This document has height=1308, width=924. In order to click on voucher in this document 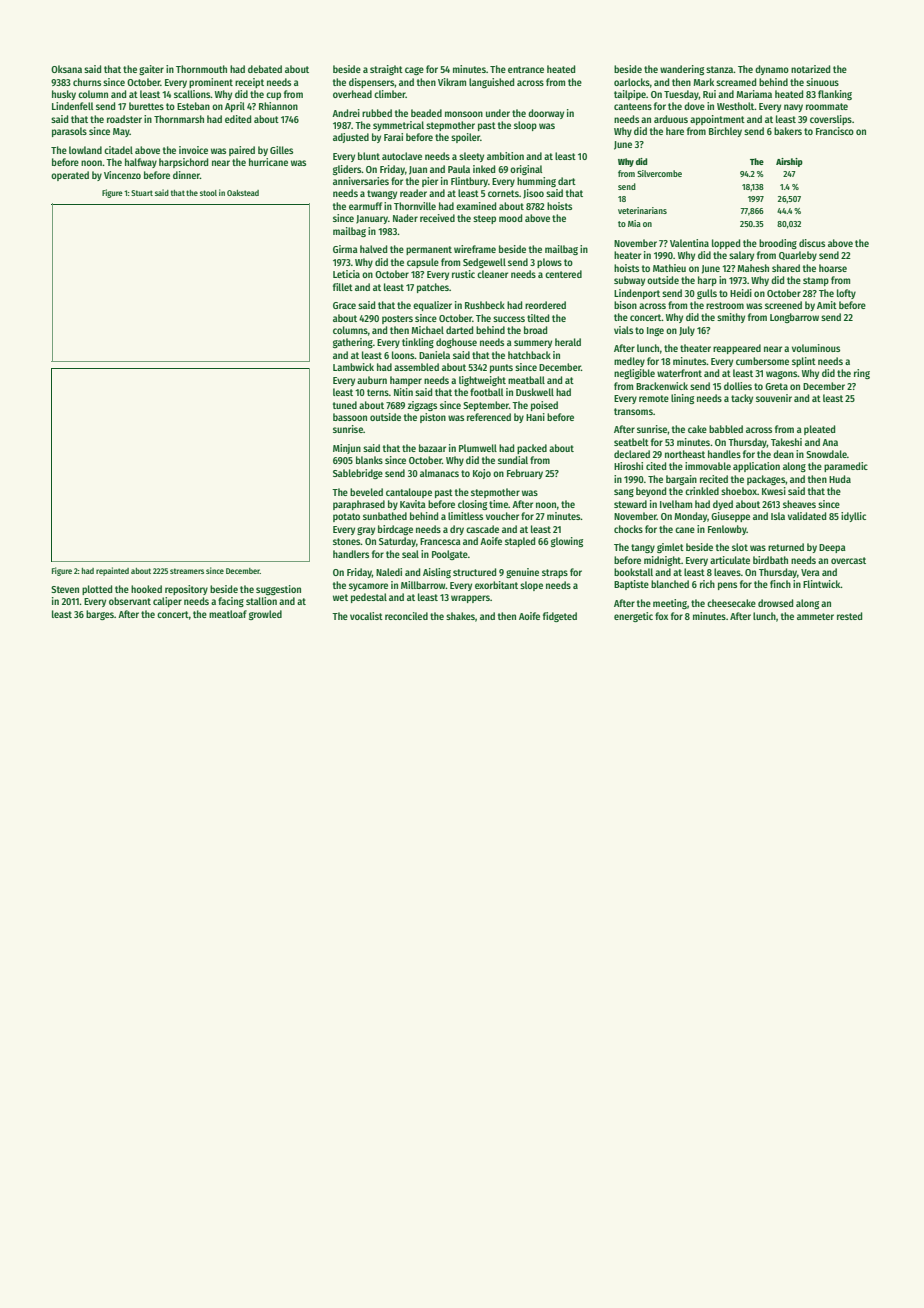, I will do `click(502, 516)`.
